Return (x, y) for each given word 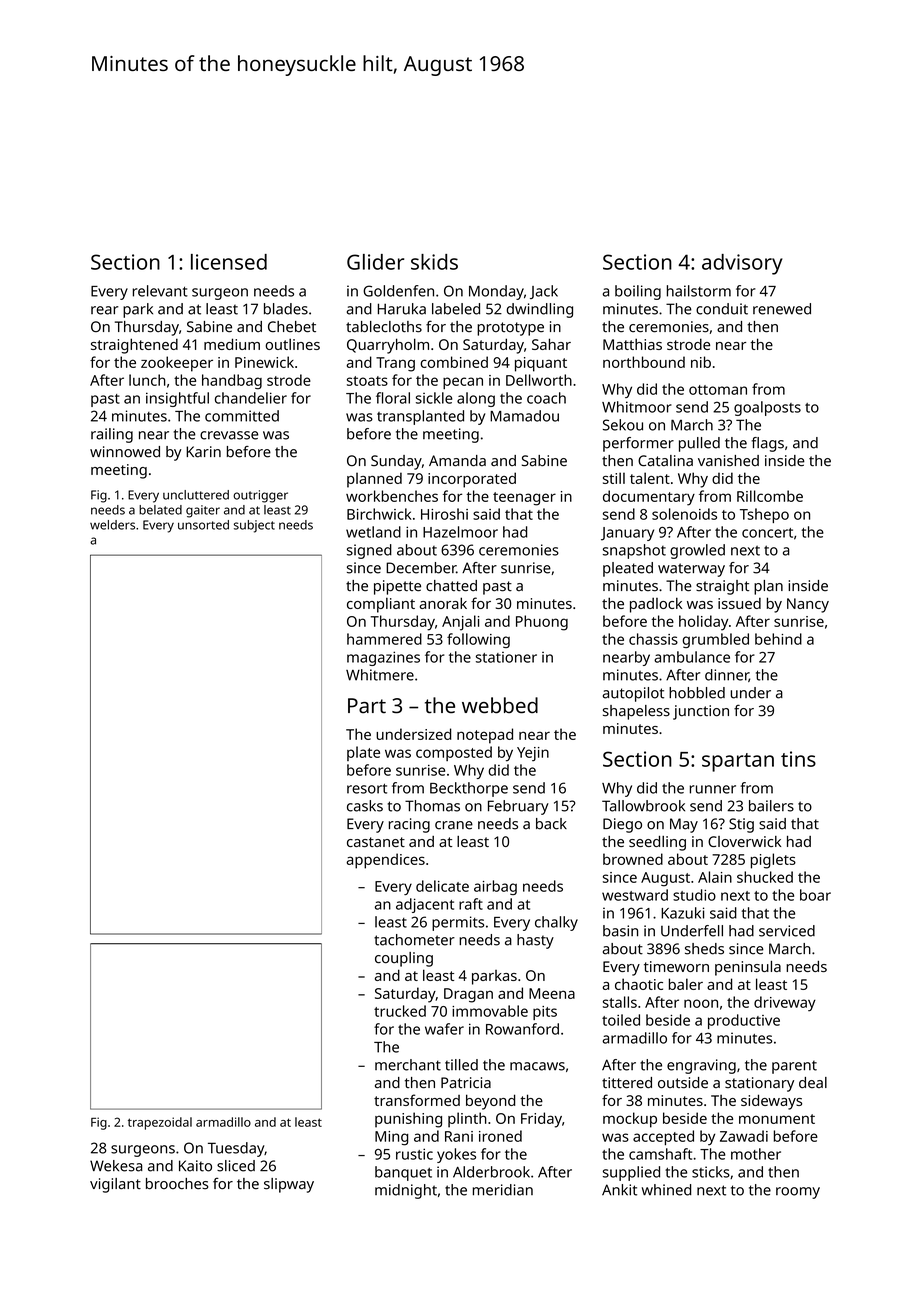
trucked (400, 1011)
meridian (503, 1190)
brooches (177, 1184)
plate (363, 753)
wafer (444, 1029)
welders (112, 525)
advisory (742, 264)
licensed (229, 262)
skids (434, 262)
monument (777, 1119)
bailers (771, 806)
